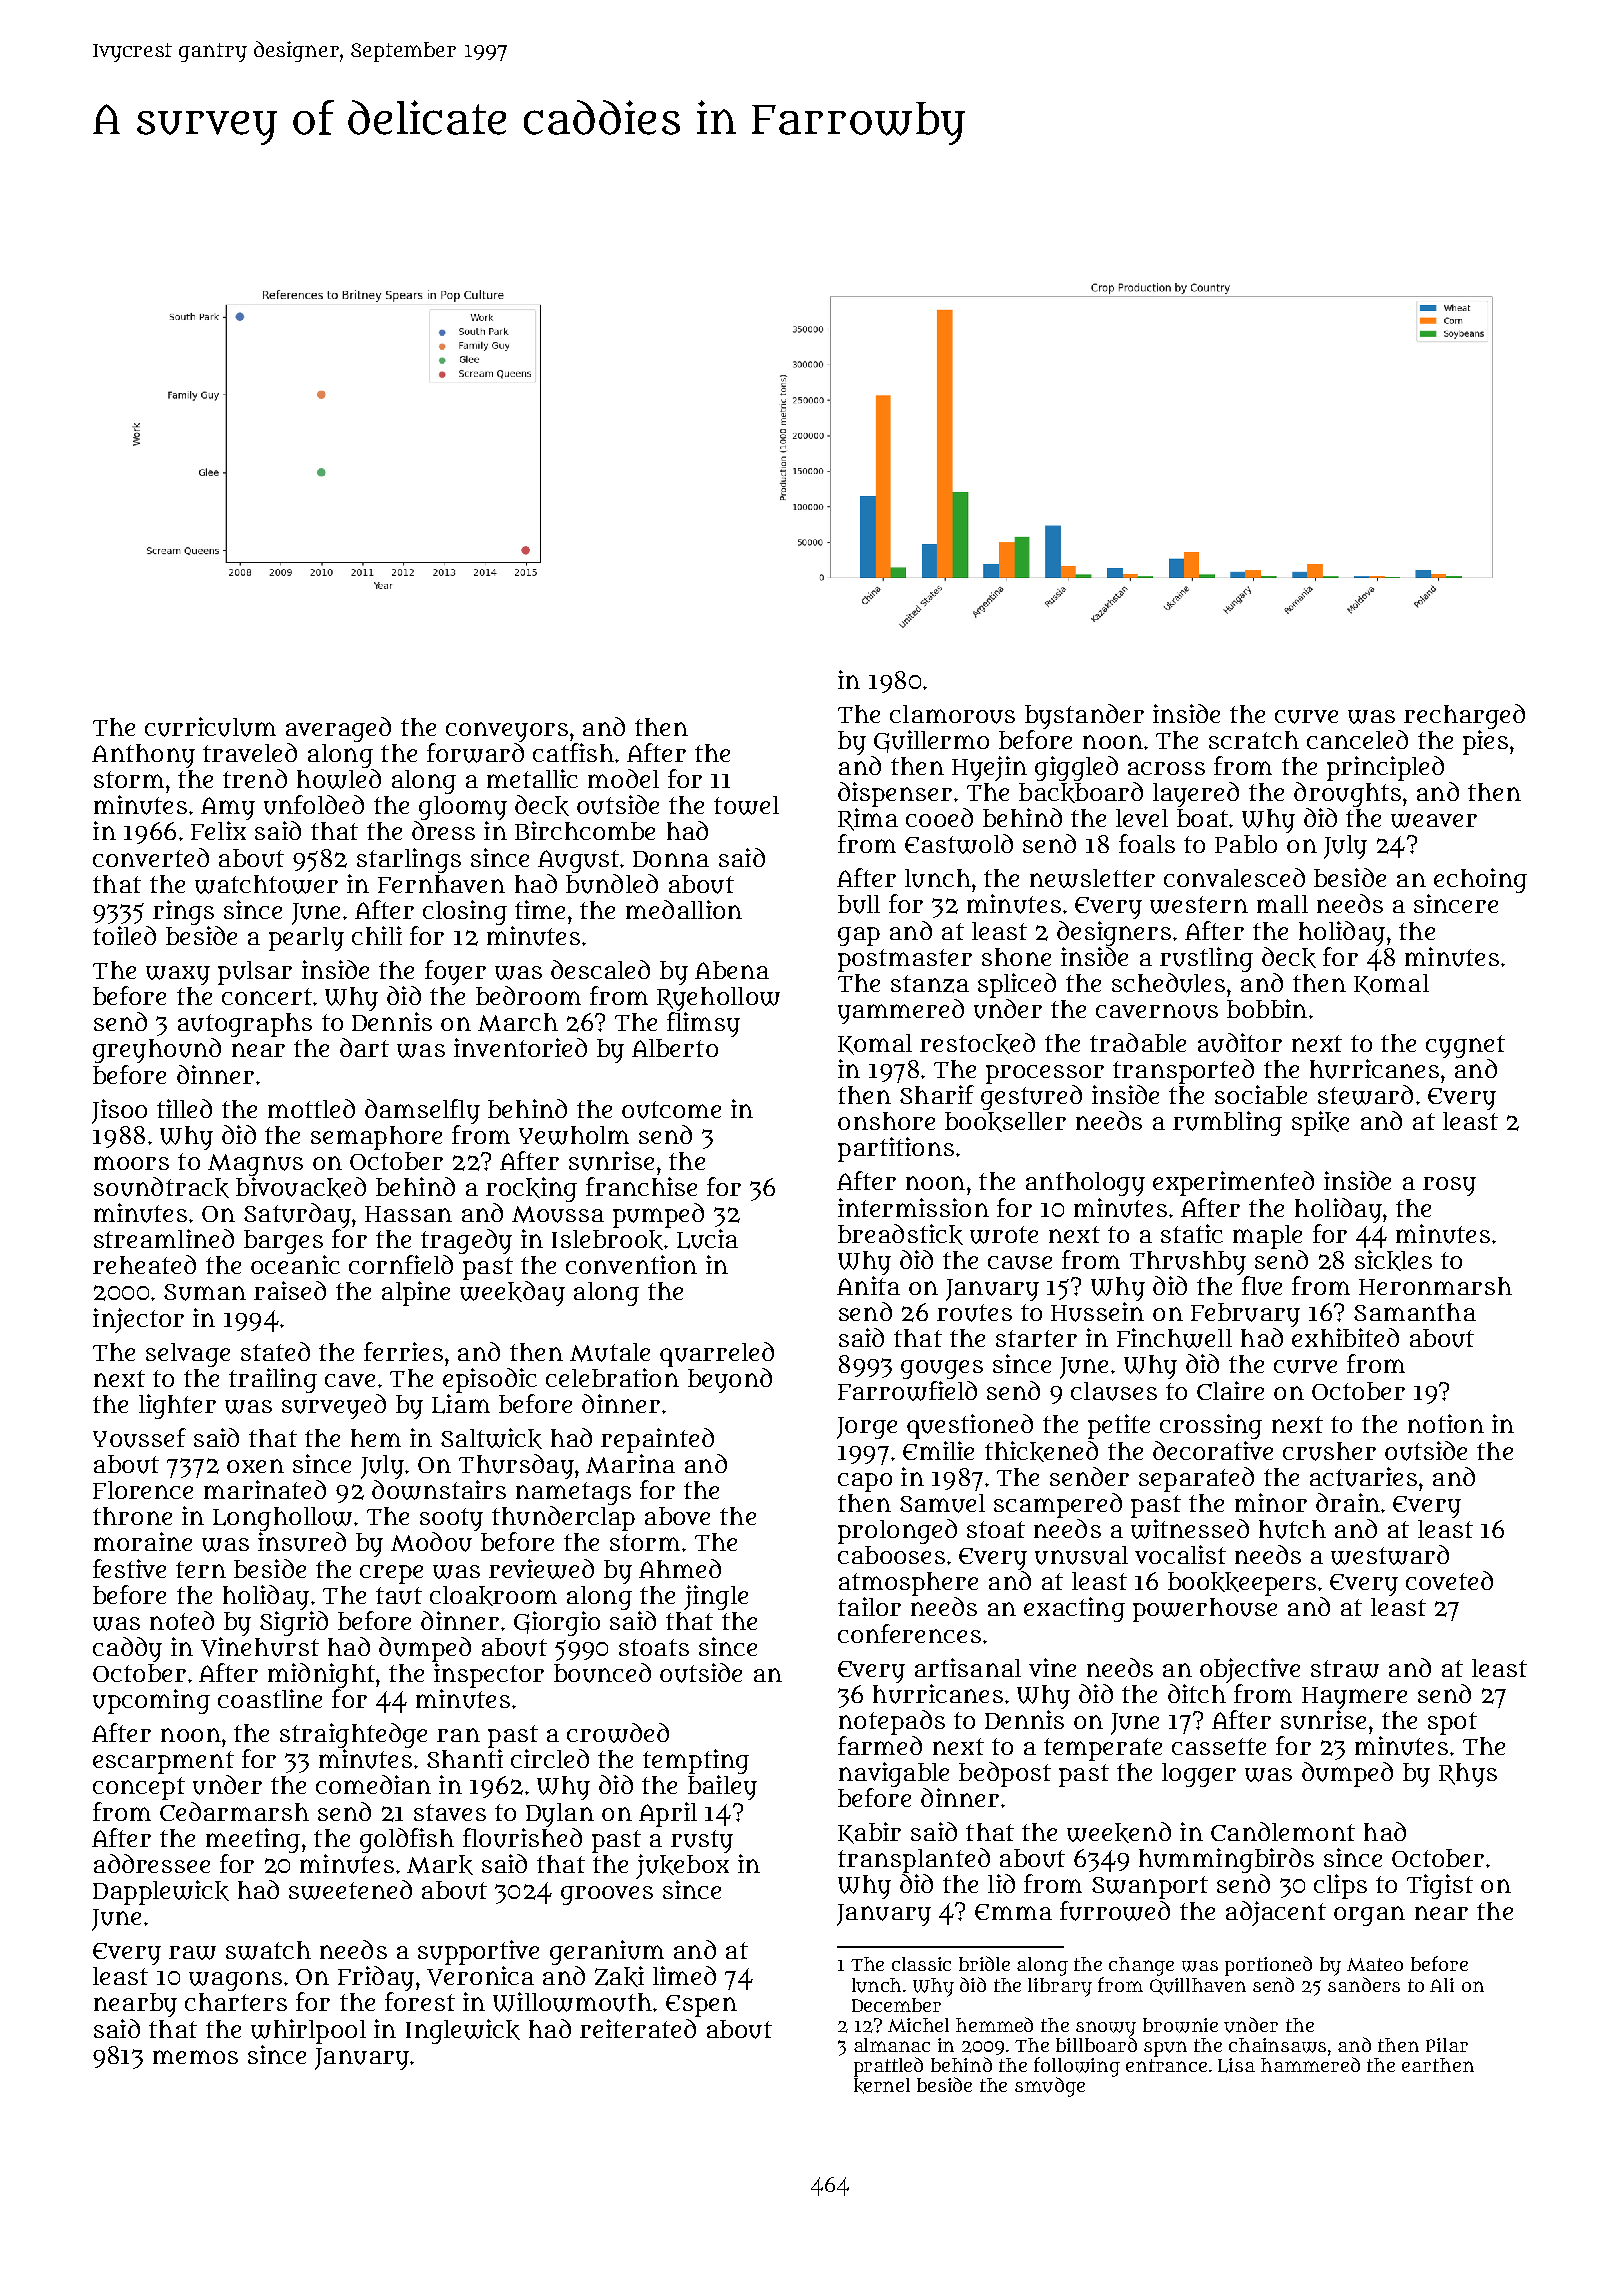 The image size is (1620, 2292). I want to click on Rhys, so click(1468, 1775).
